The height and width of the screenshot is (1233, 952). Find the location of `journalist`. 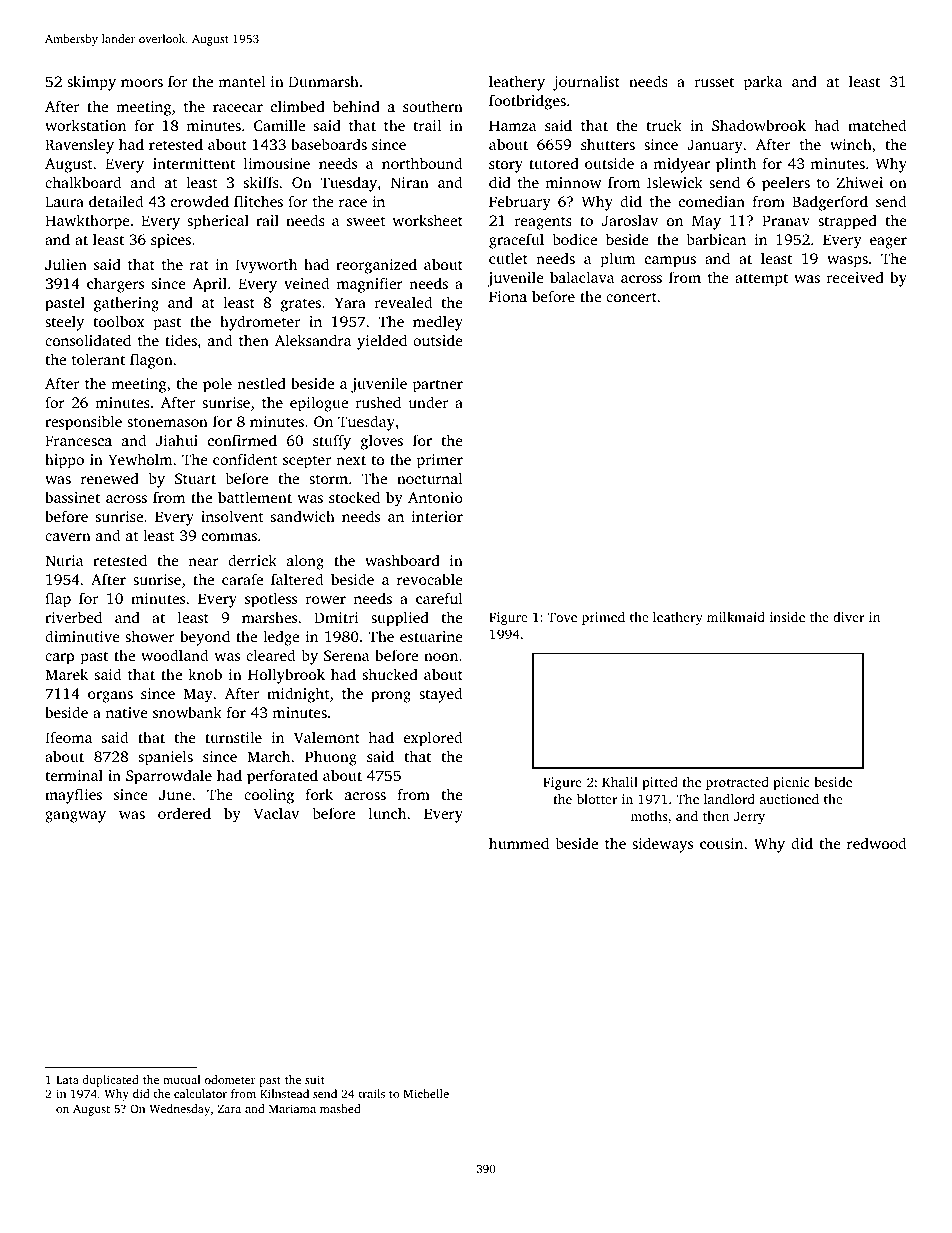

journalist is located at coordinates (586, 83).
